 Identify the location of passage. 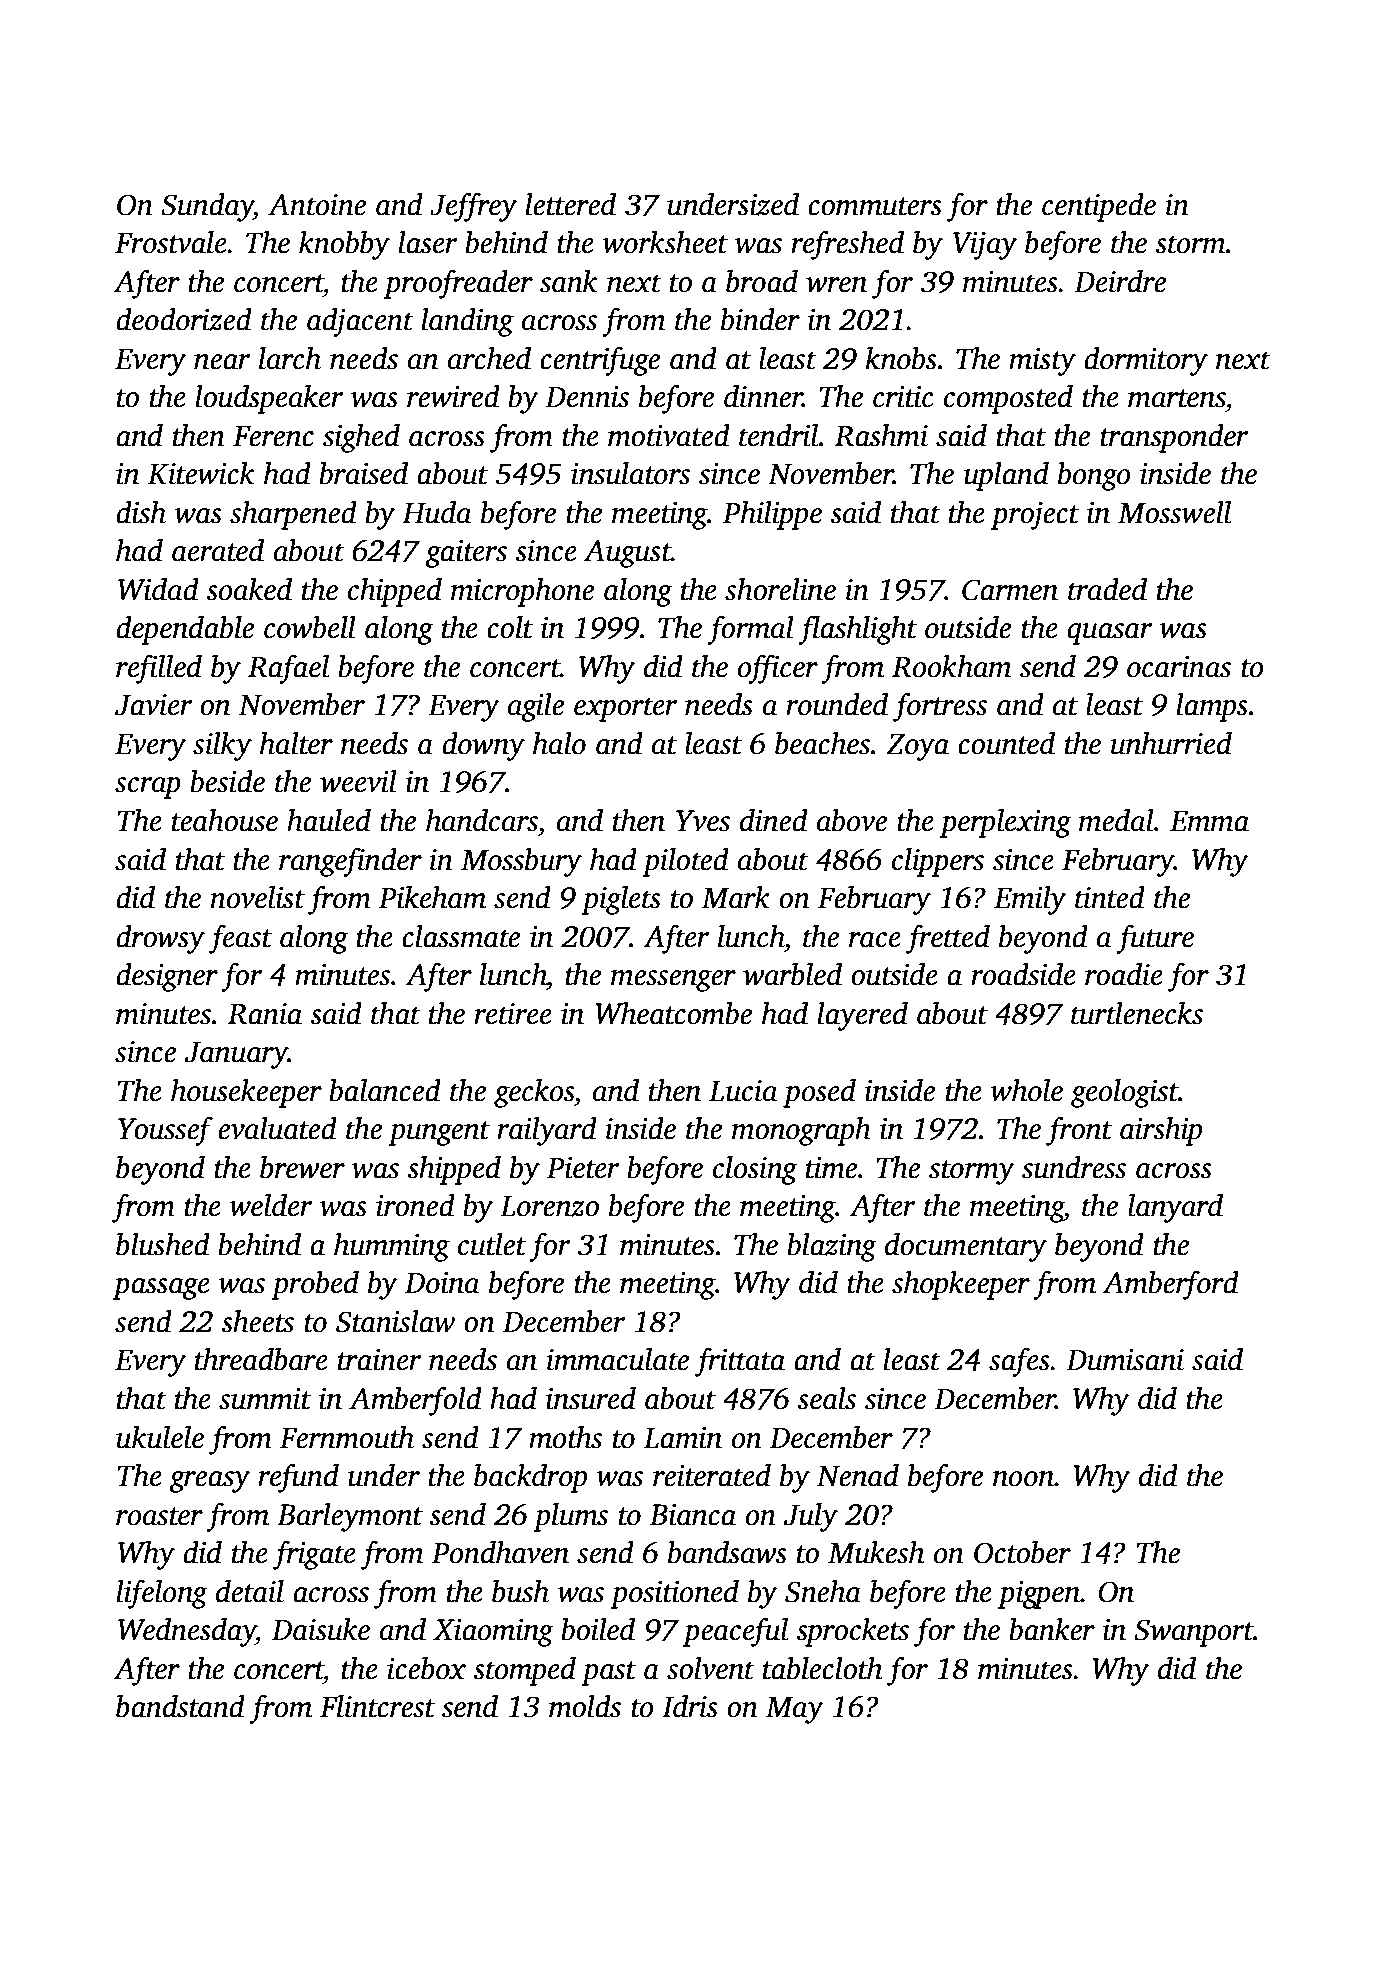
(161, 1289).
